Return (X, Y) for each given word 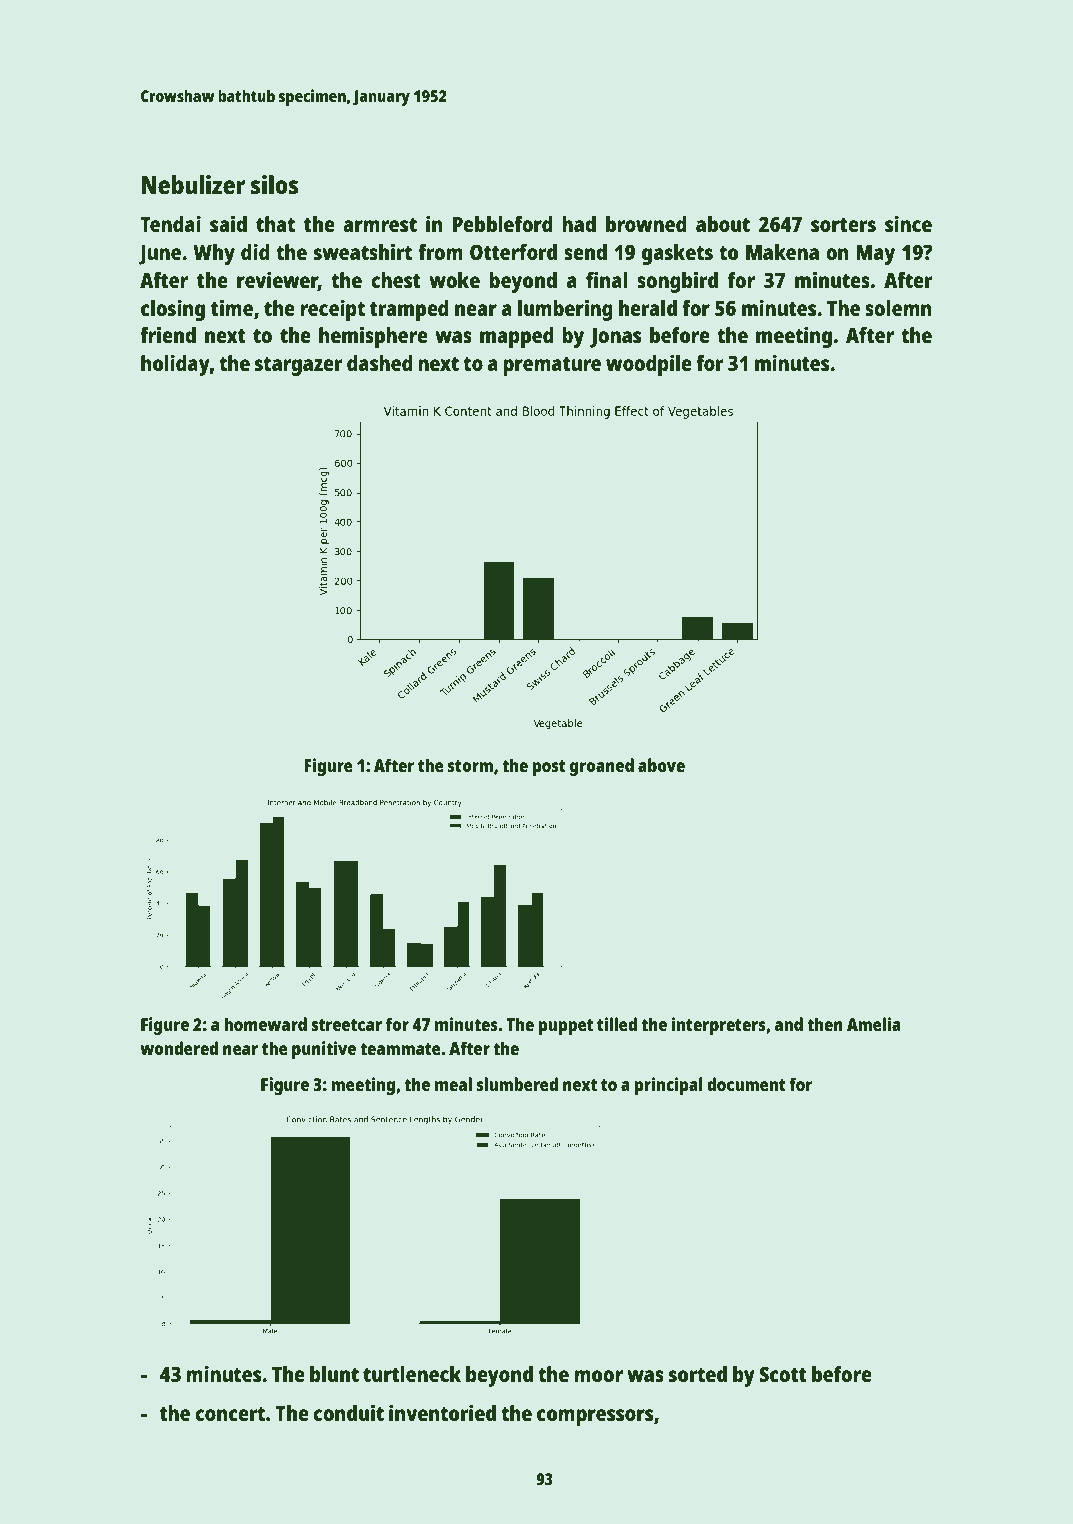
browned (646, 224)
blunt (334, 1374)
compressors (595, 1417)
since (908, 223)
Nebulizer (193, 184)
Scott (783, 1374)
